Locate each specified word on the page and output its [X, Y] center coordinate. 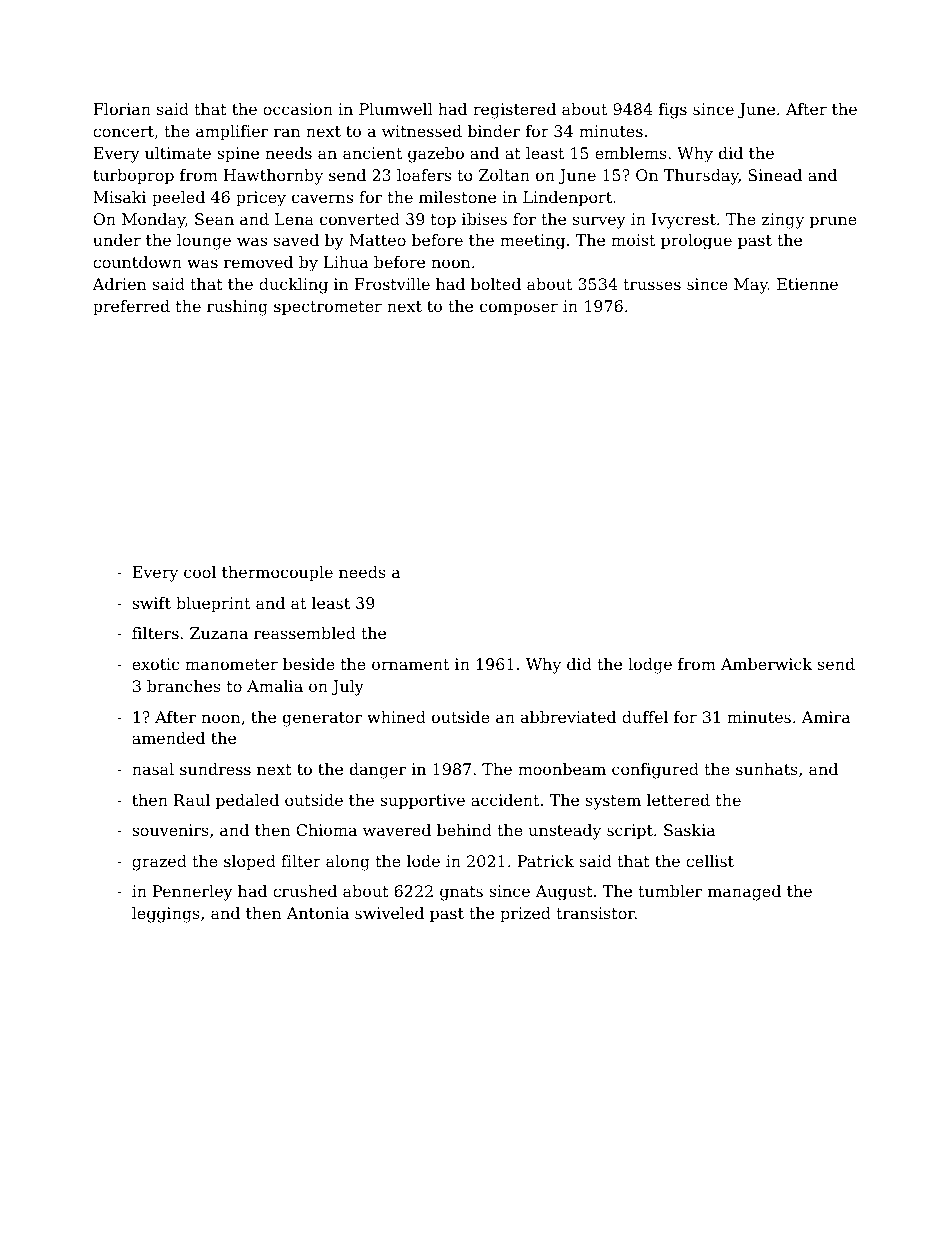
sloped [250, 863]
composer [519, 309]
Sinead [775, 175]
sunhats [767, 769]
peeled [178, 199]
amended [168, 738]
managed [744, 893]
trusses [652, 284]
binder [494, 131]
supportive [422, 802]
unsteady [564, 832]
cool [200, 572]
